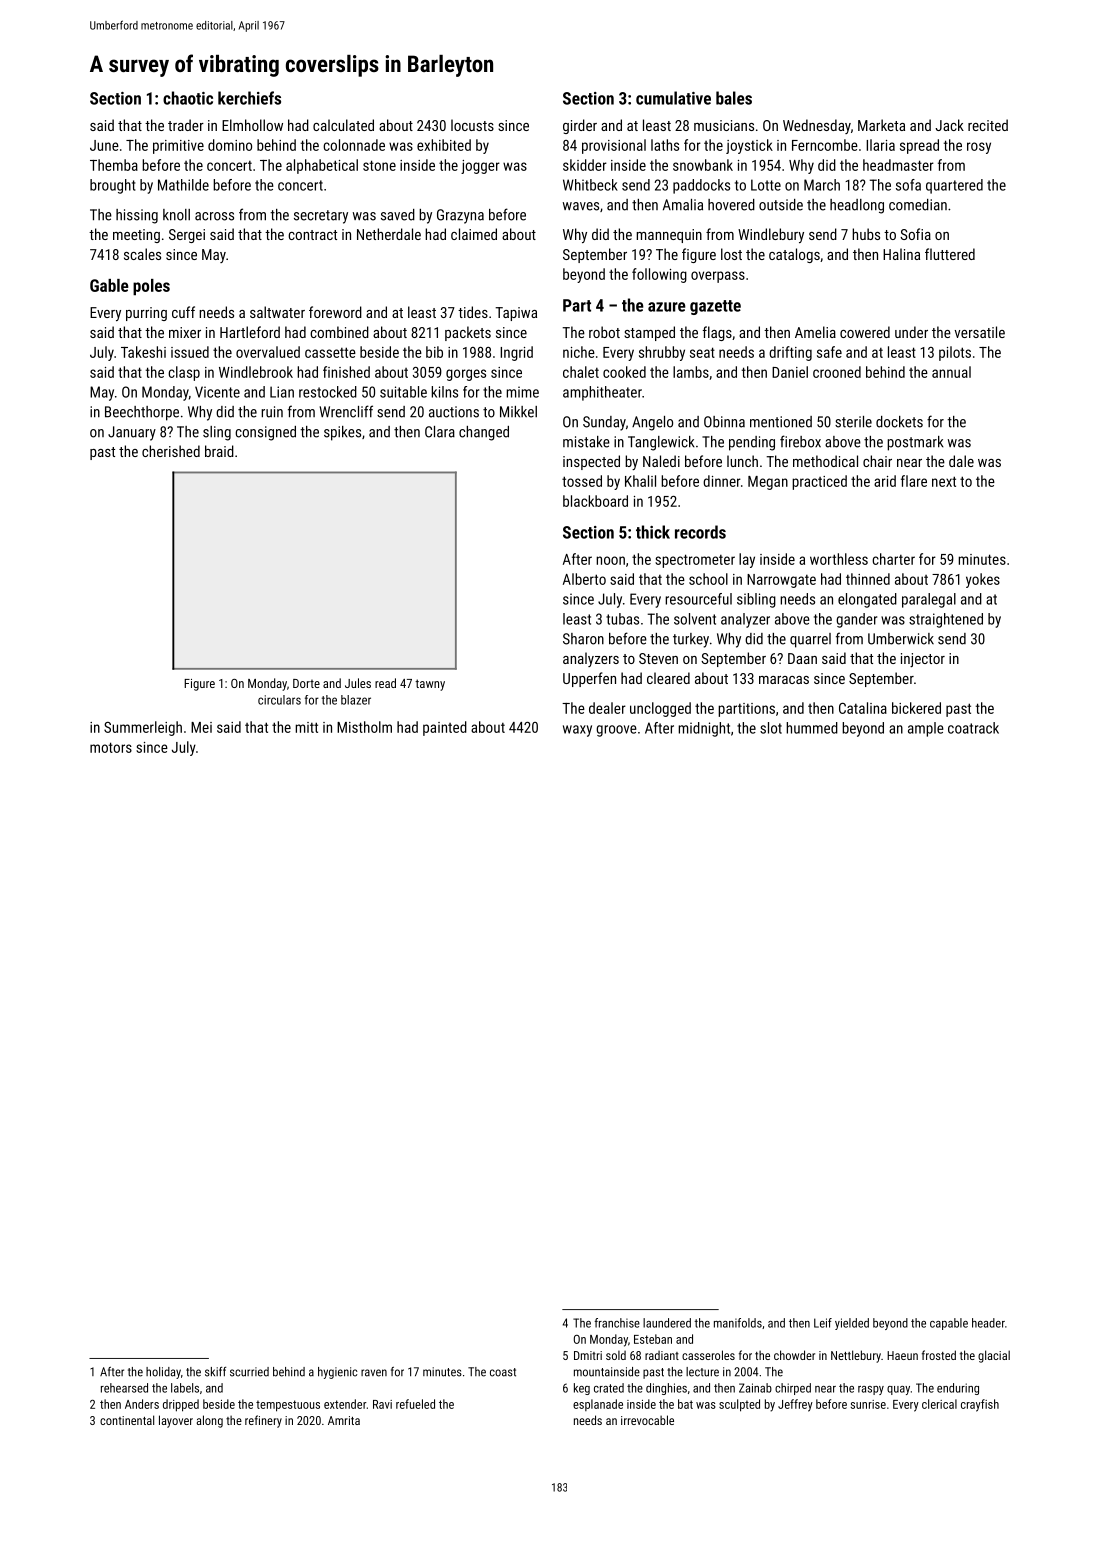  I want to click on crayfish, so click(980, 1405).
